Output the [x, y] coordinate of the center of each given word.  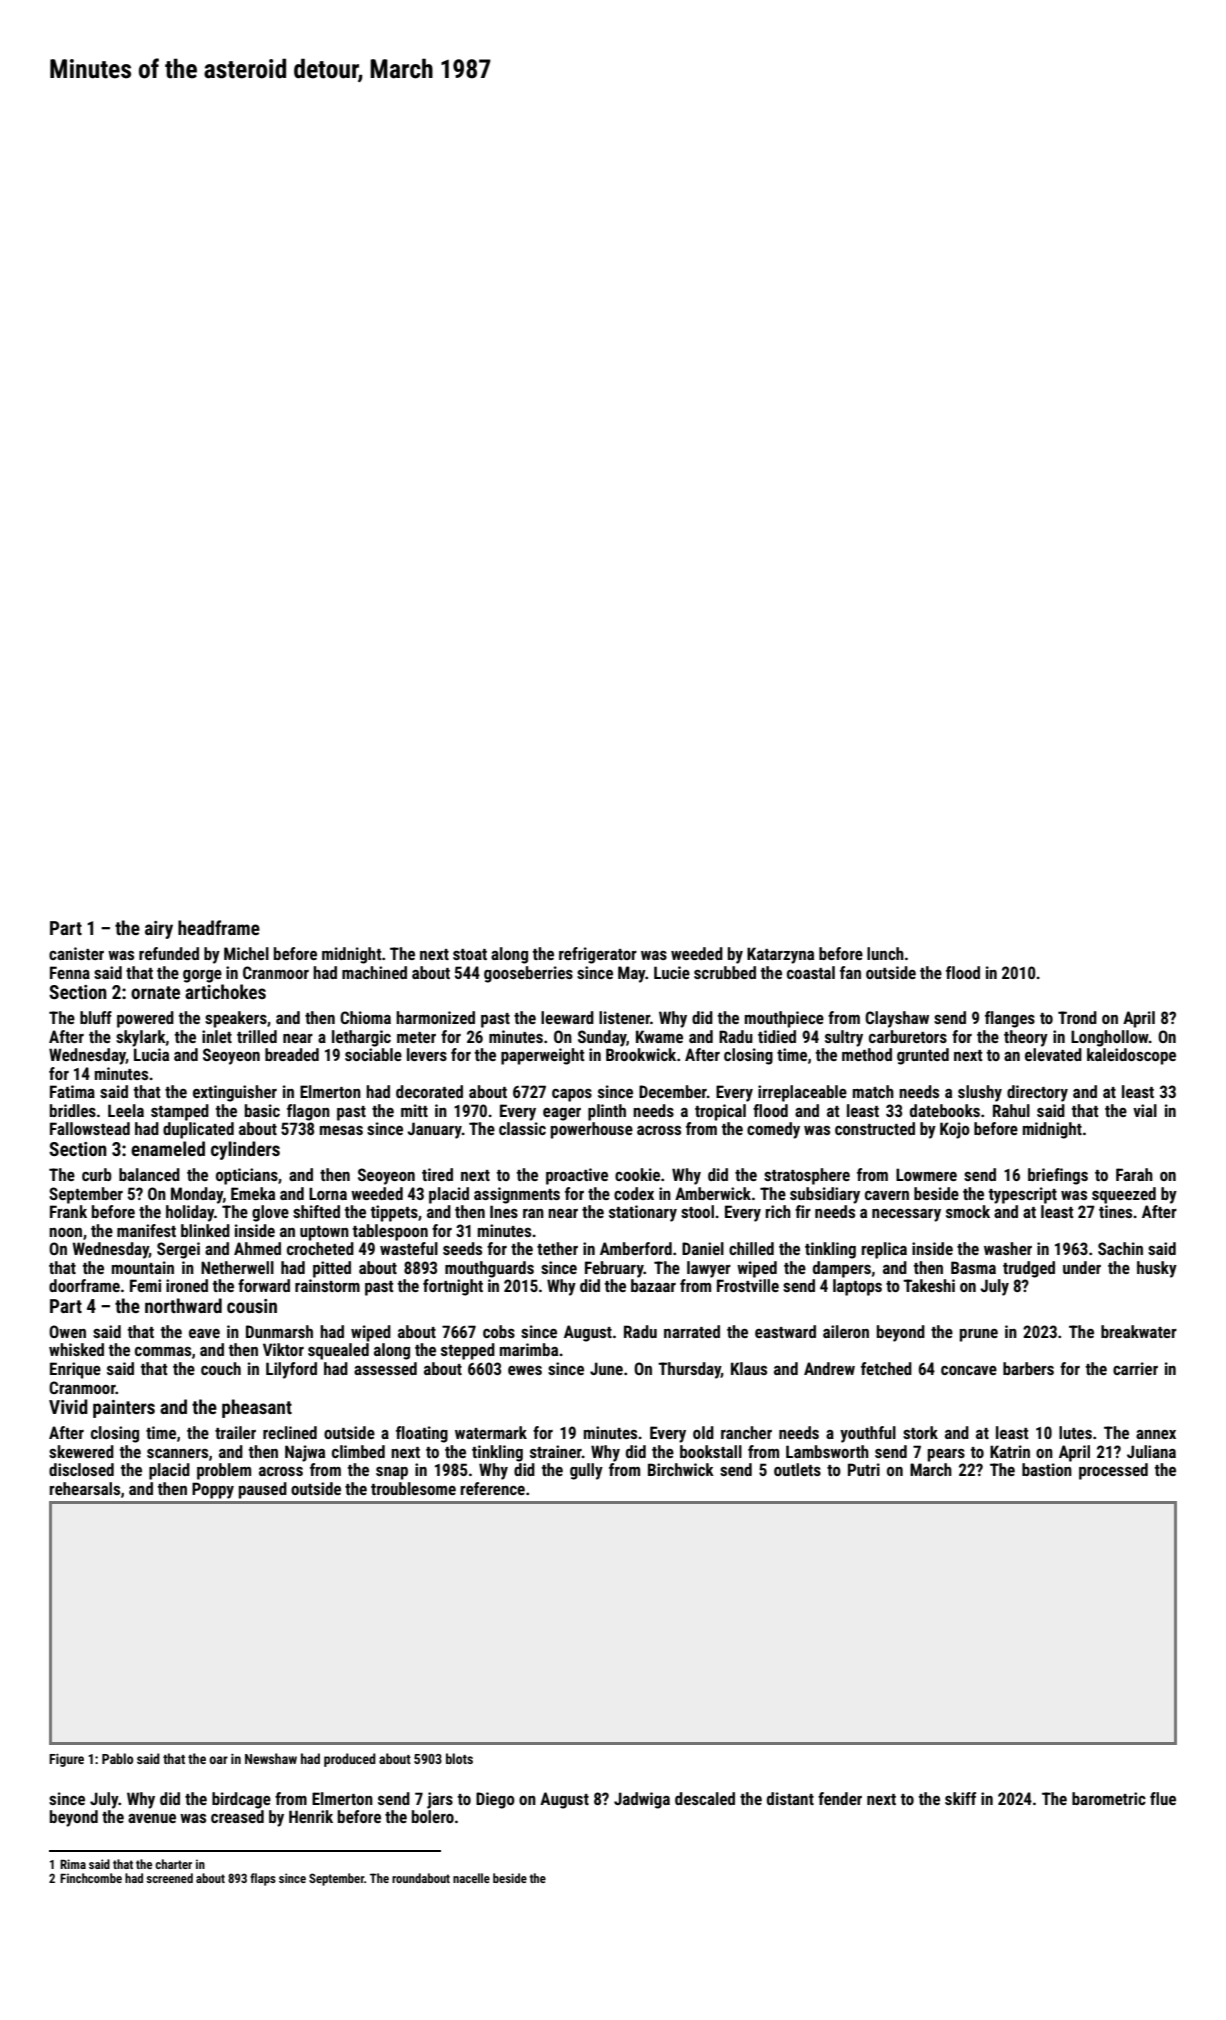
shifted [316, 1211]
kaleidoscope [1131, 1056]
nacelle [471, 1878]
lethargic [361, 1038]
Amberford [636, 1248]
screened [169, 1878]
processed [1113, 1471]
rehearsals [85, 1488]
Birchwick [681, 1469]
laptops [857, 1287]
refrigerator [598, 955]
